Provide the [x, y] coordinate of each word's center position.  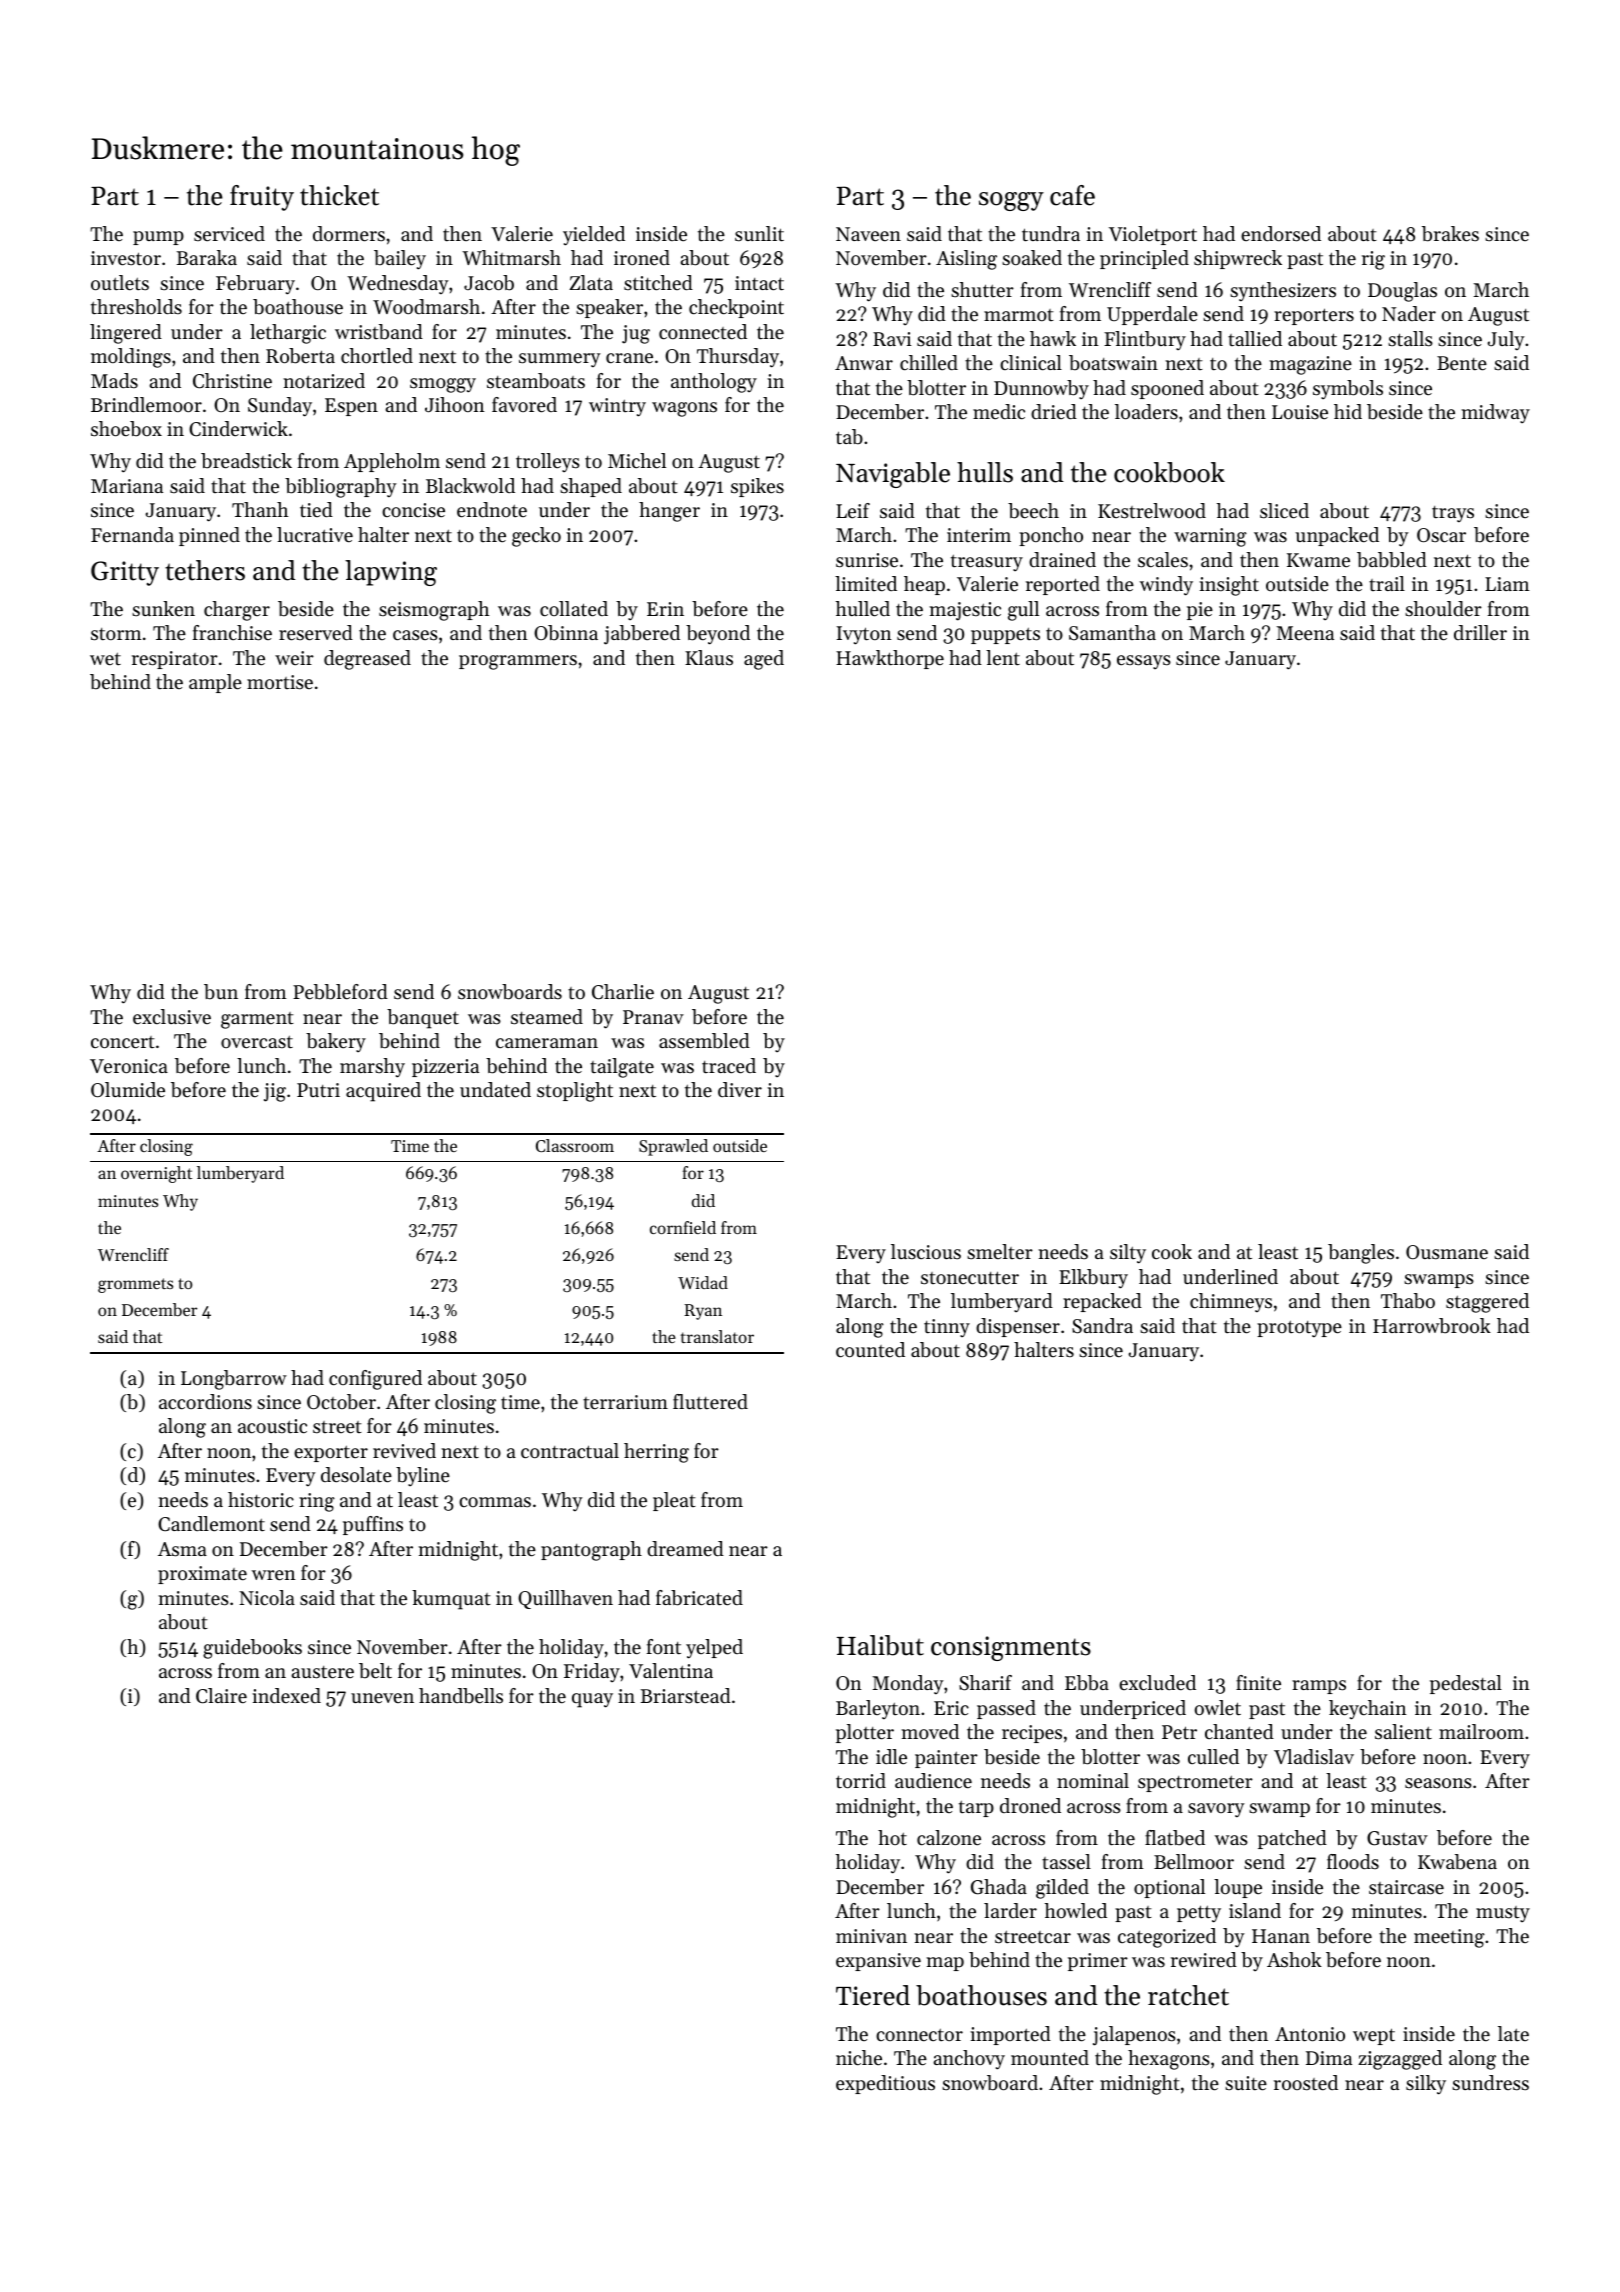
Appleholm [392, 462]
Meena [1305, 633]
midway [1495, 413]
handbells [461, 1696]
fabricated [699, 1598]
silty [1128, 1254]
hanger [669, 512]
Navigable [893, 475]
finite [1258, 1683]
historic [261, 1500]
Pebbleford [340, 992]
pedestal [1466, 1684]
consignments [1011, 1648]
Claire [221, 1696]
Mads [114, 381]
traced [729, 1066]
